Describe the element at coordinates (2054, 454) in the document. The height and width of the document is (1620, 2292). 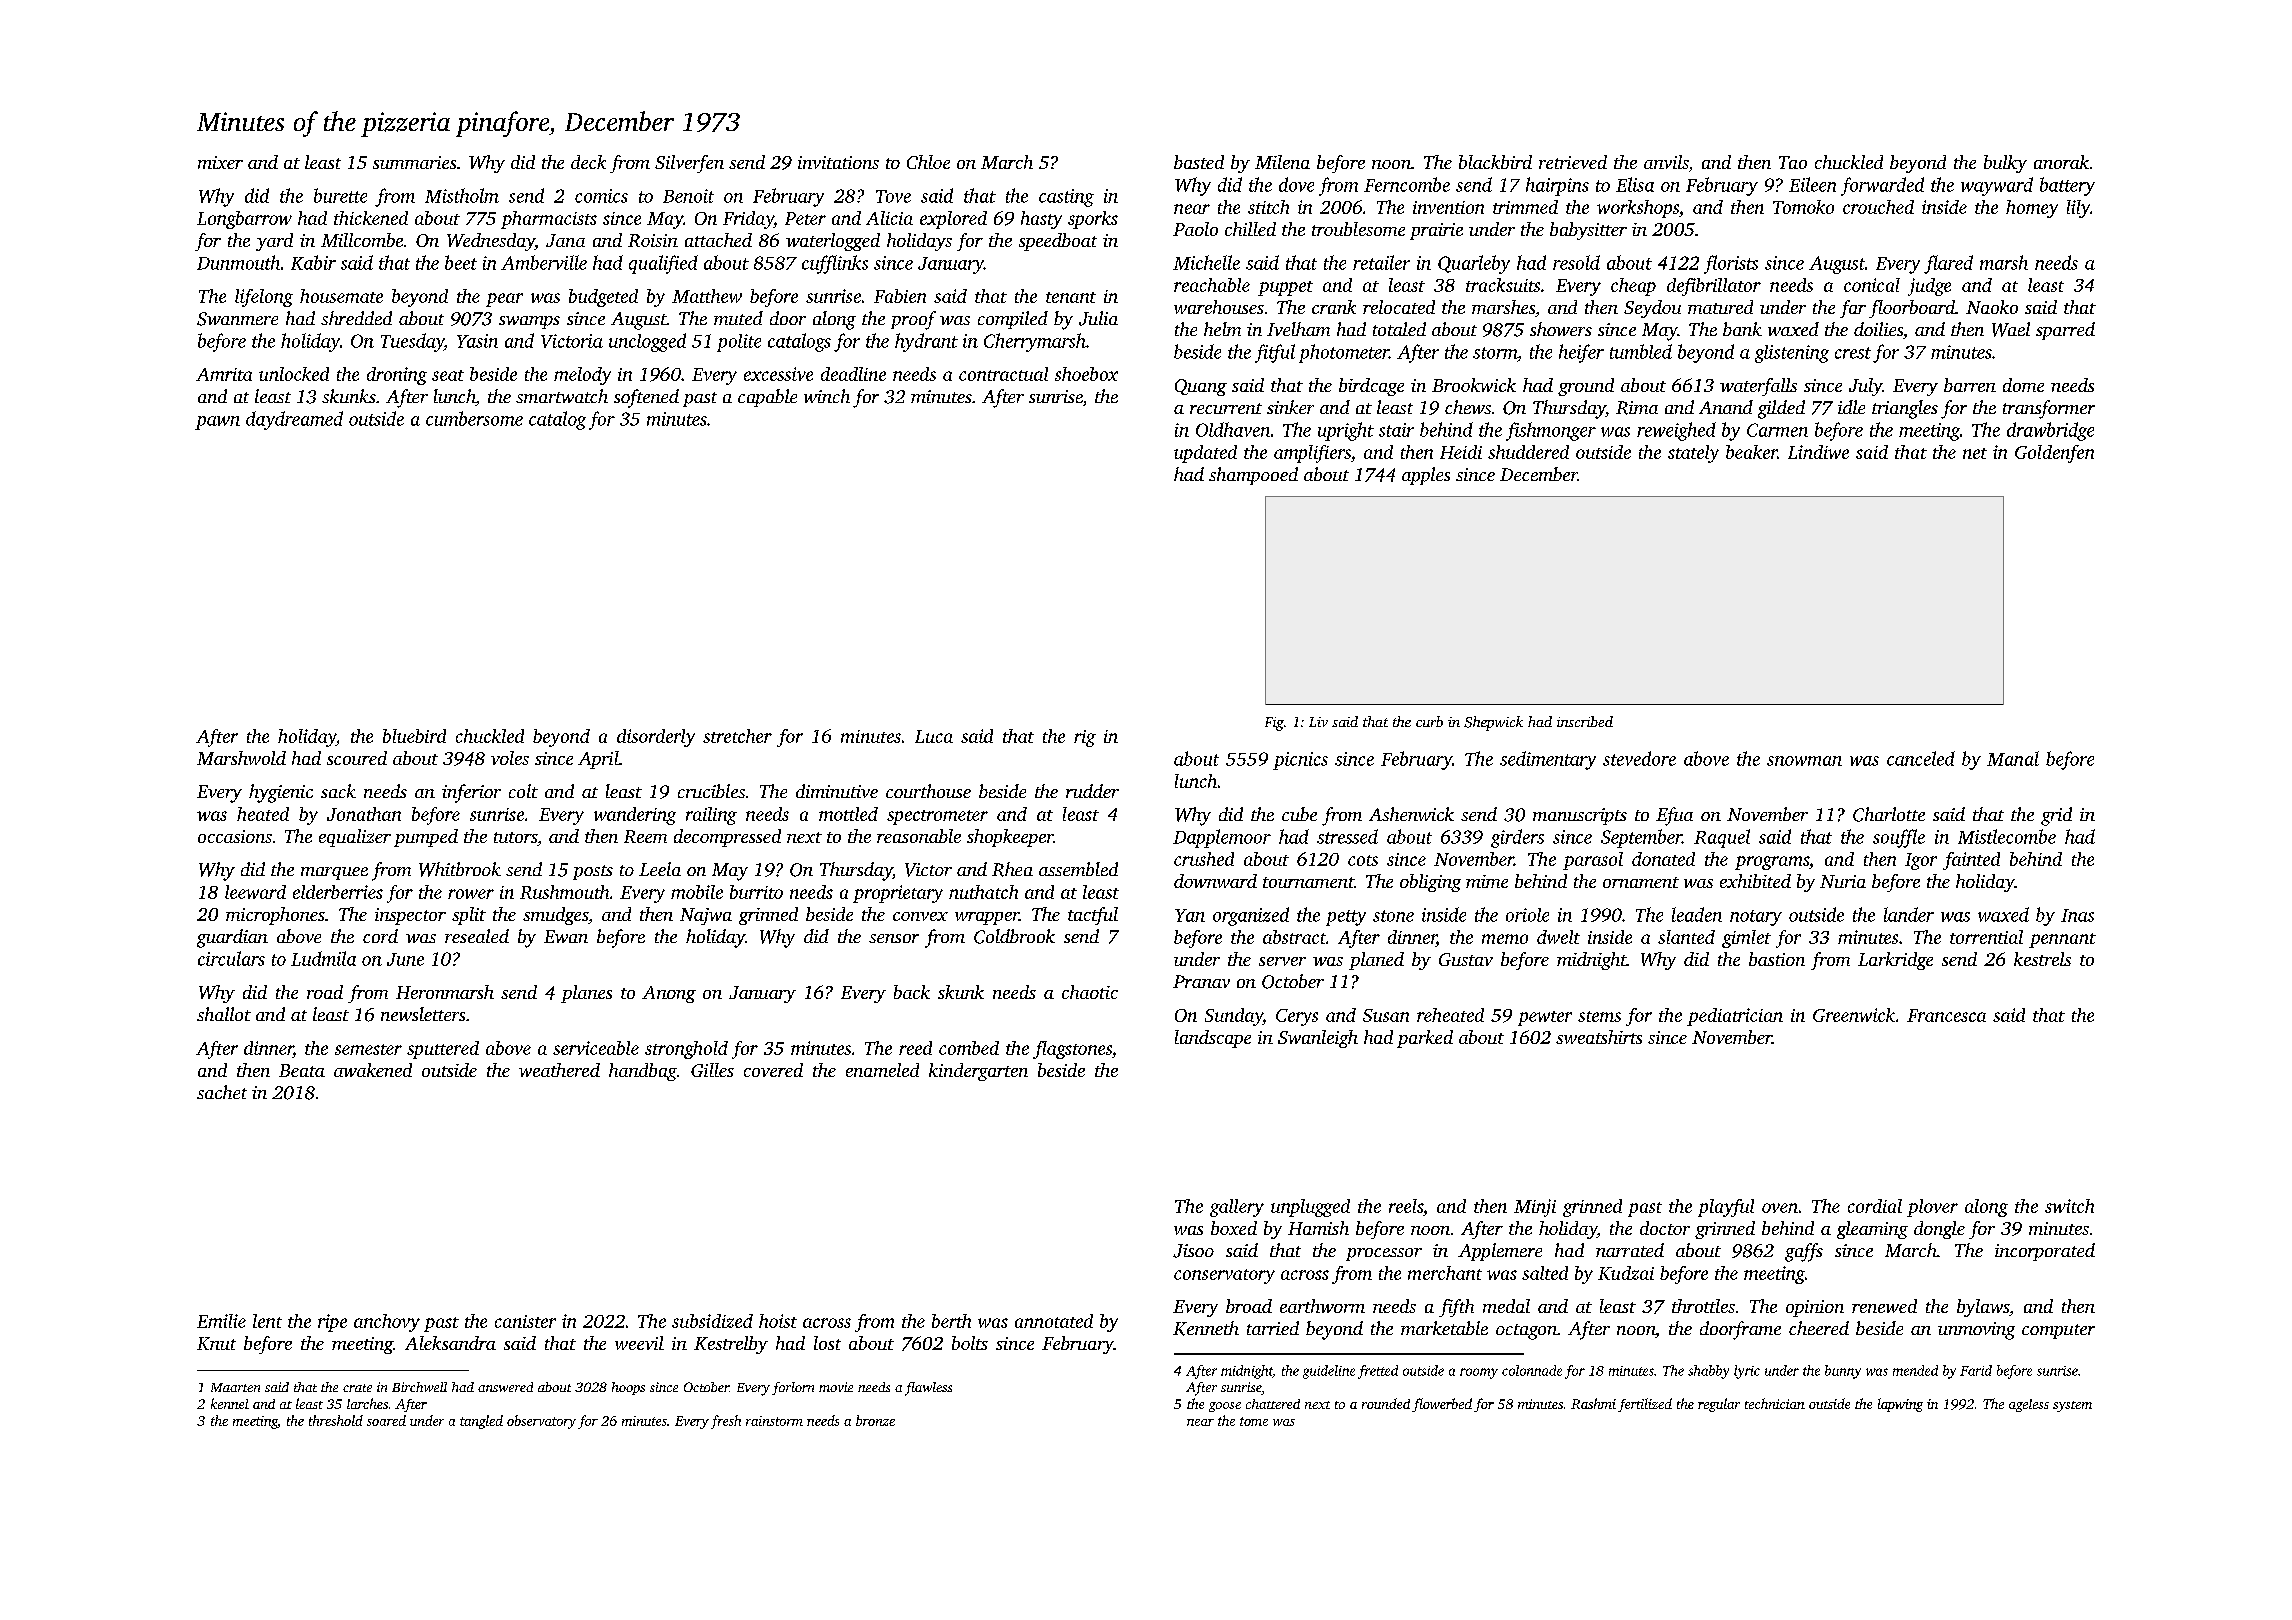
I see `Goldenfen` at that location.
